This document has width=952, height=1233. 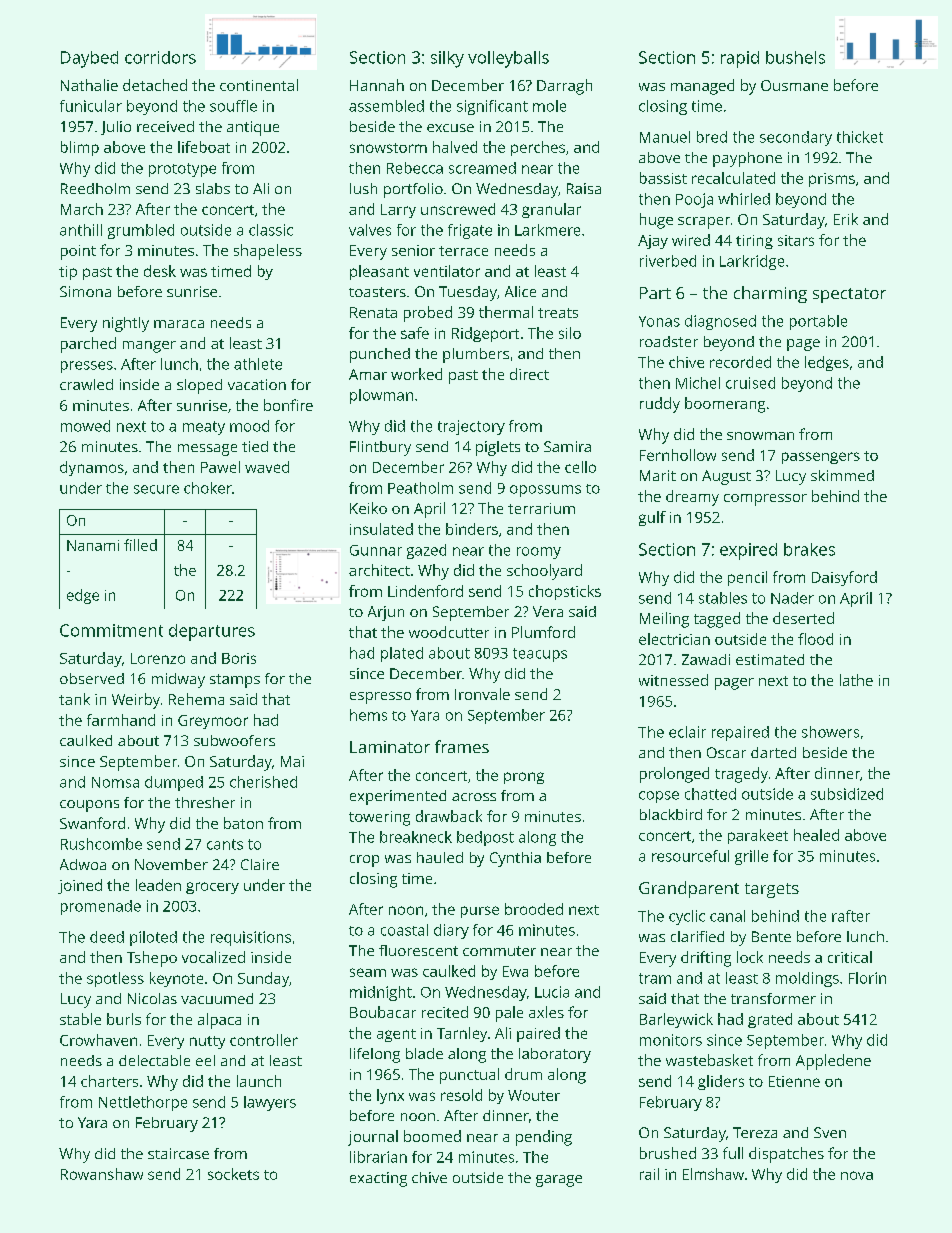 What do you see at coordinates (794, 85) in the document?
I see `Ousmane` at bounding box center [794, 85].
